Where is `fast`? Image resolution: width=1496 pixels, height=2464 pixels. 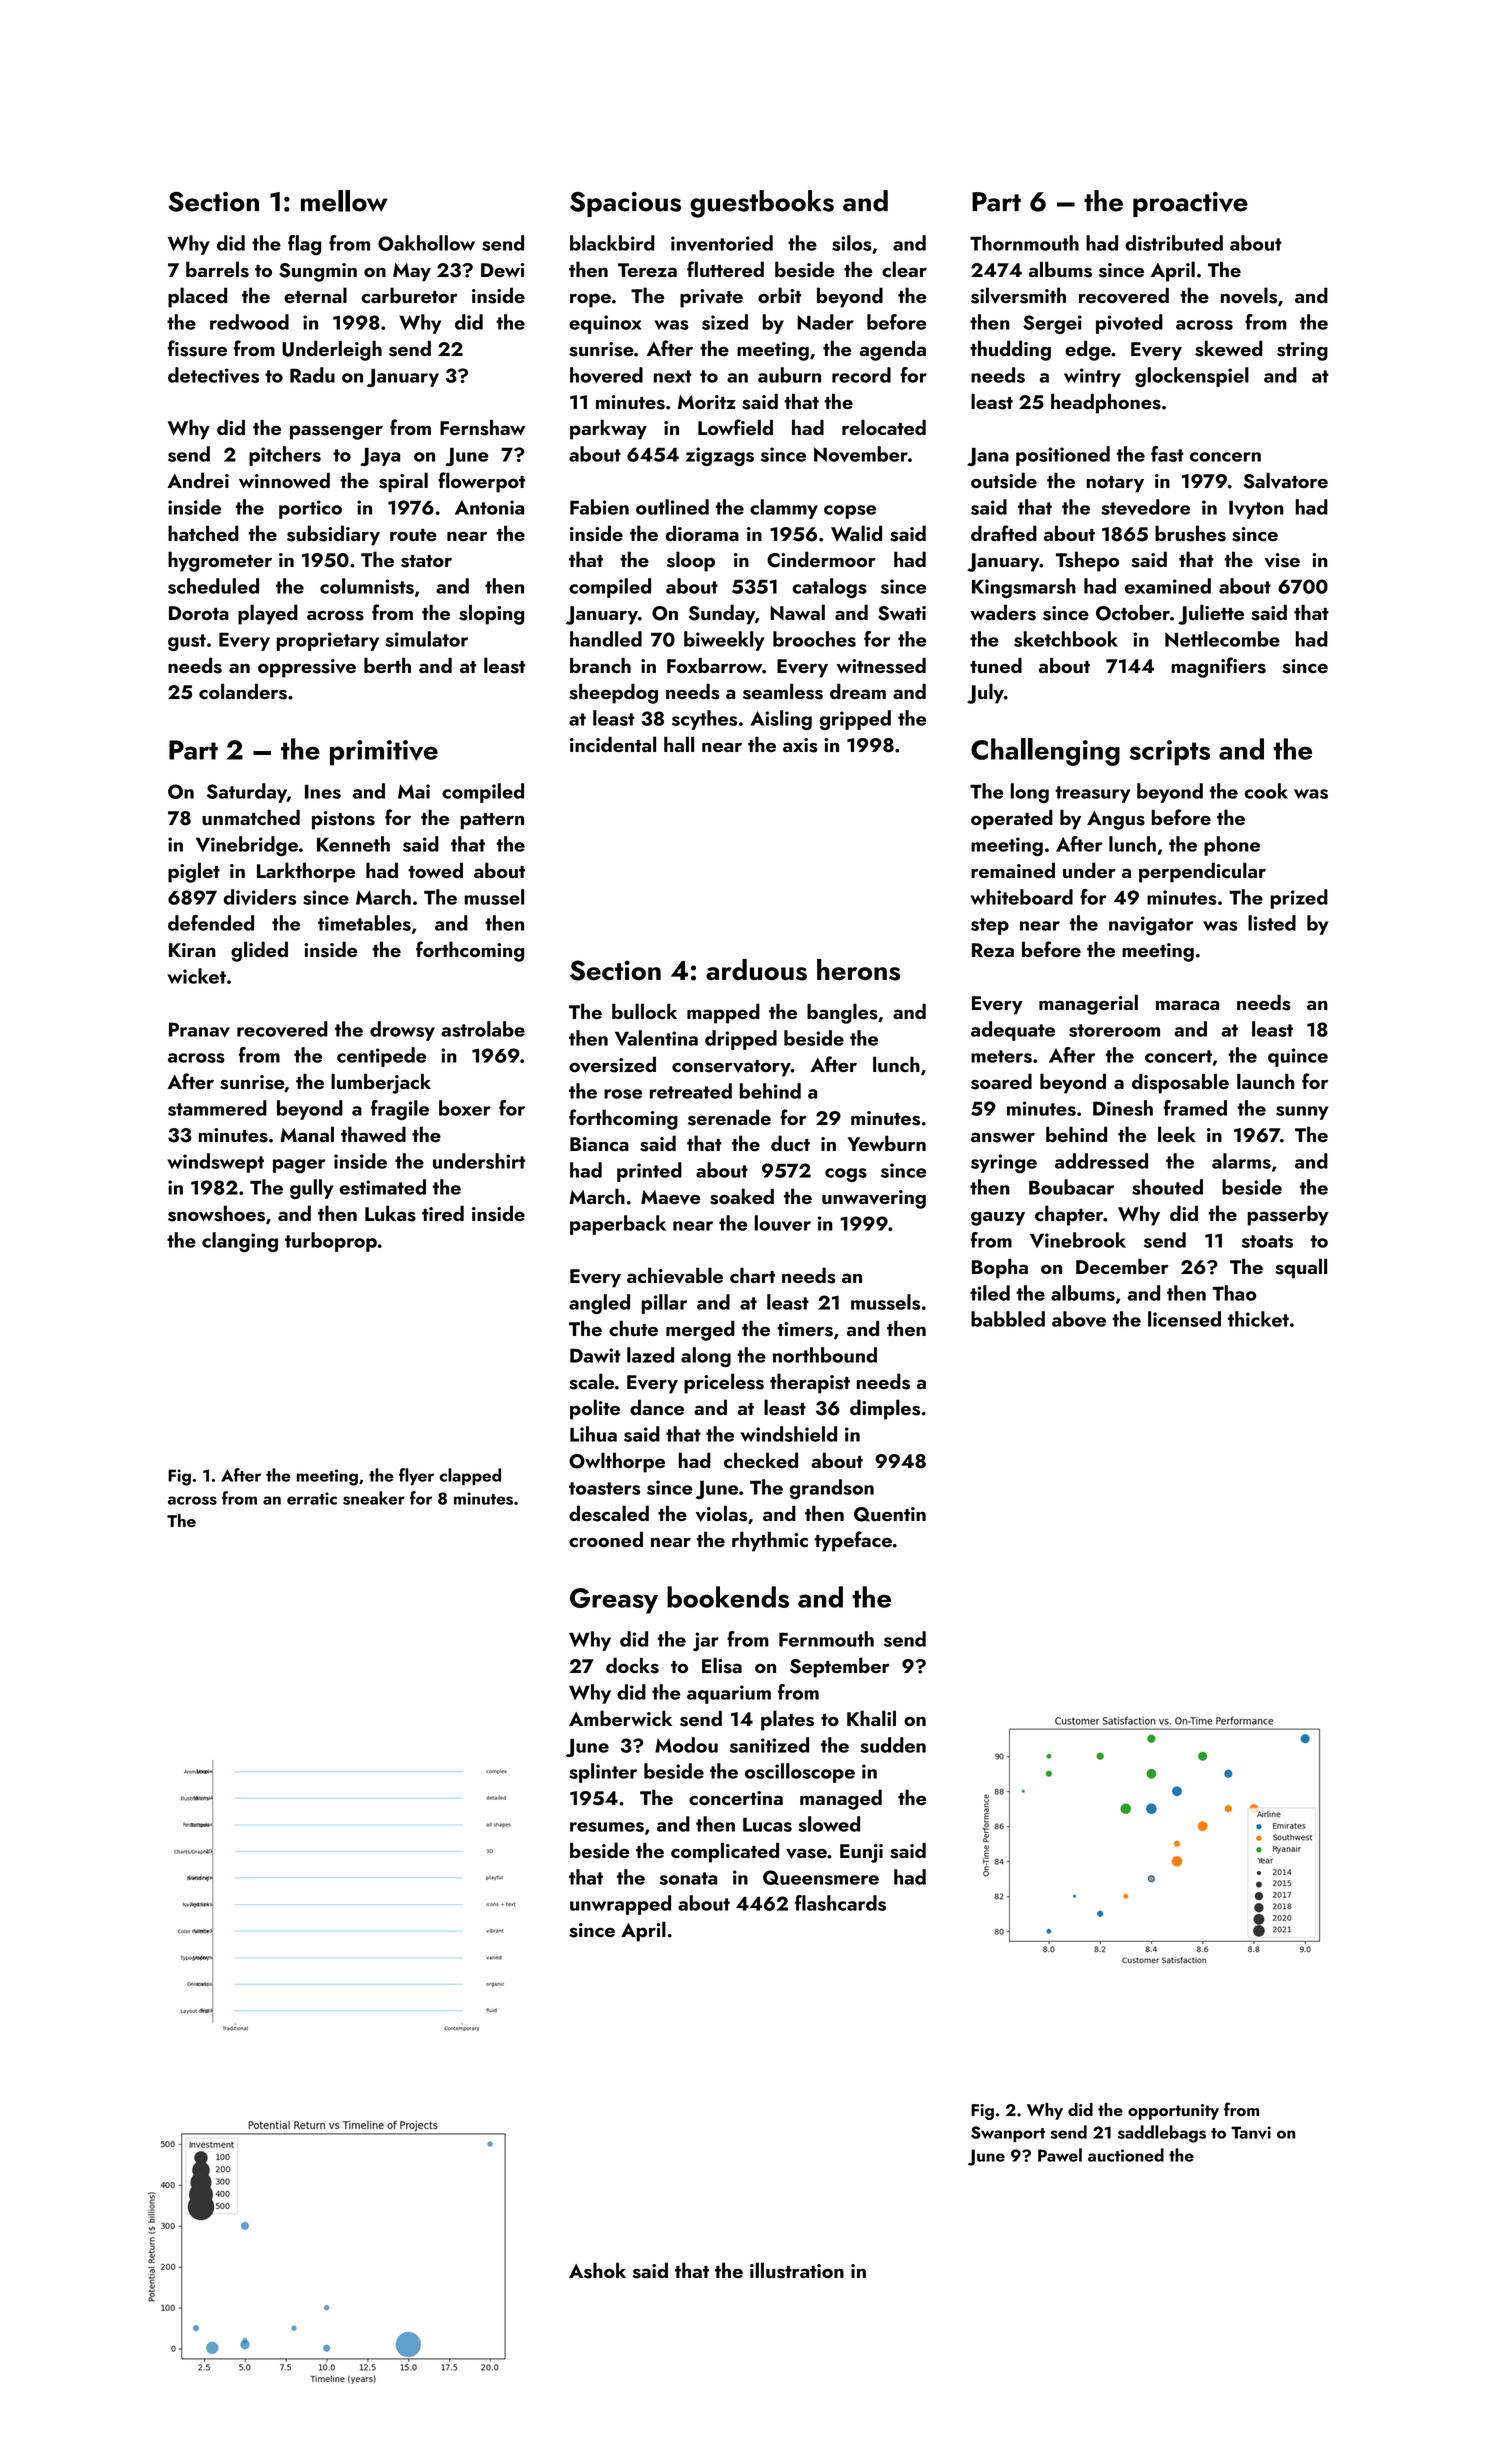
fast is located at coordinates (1167, 454).
